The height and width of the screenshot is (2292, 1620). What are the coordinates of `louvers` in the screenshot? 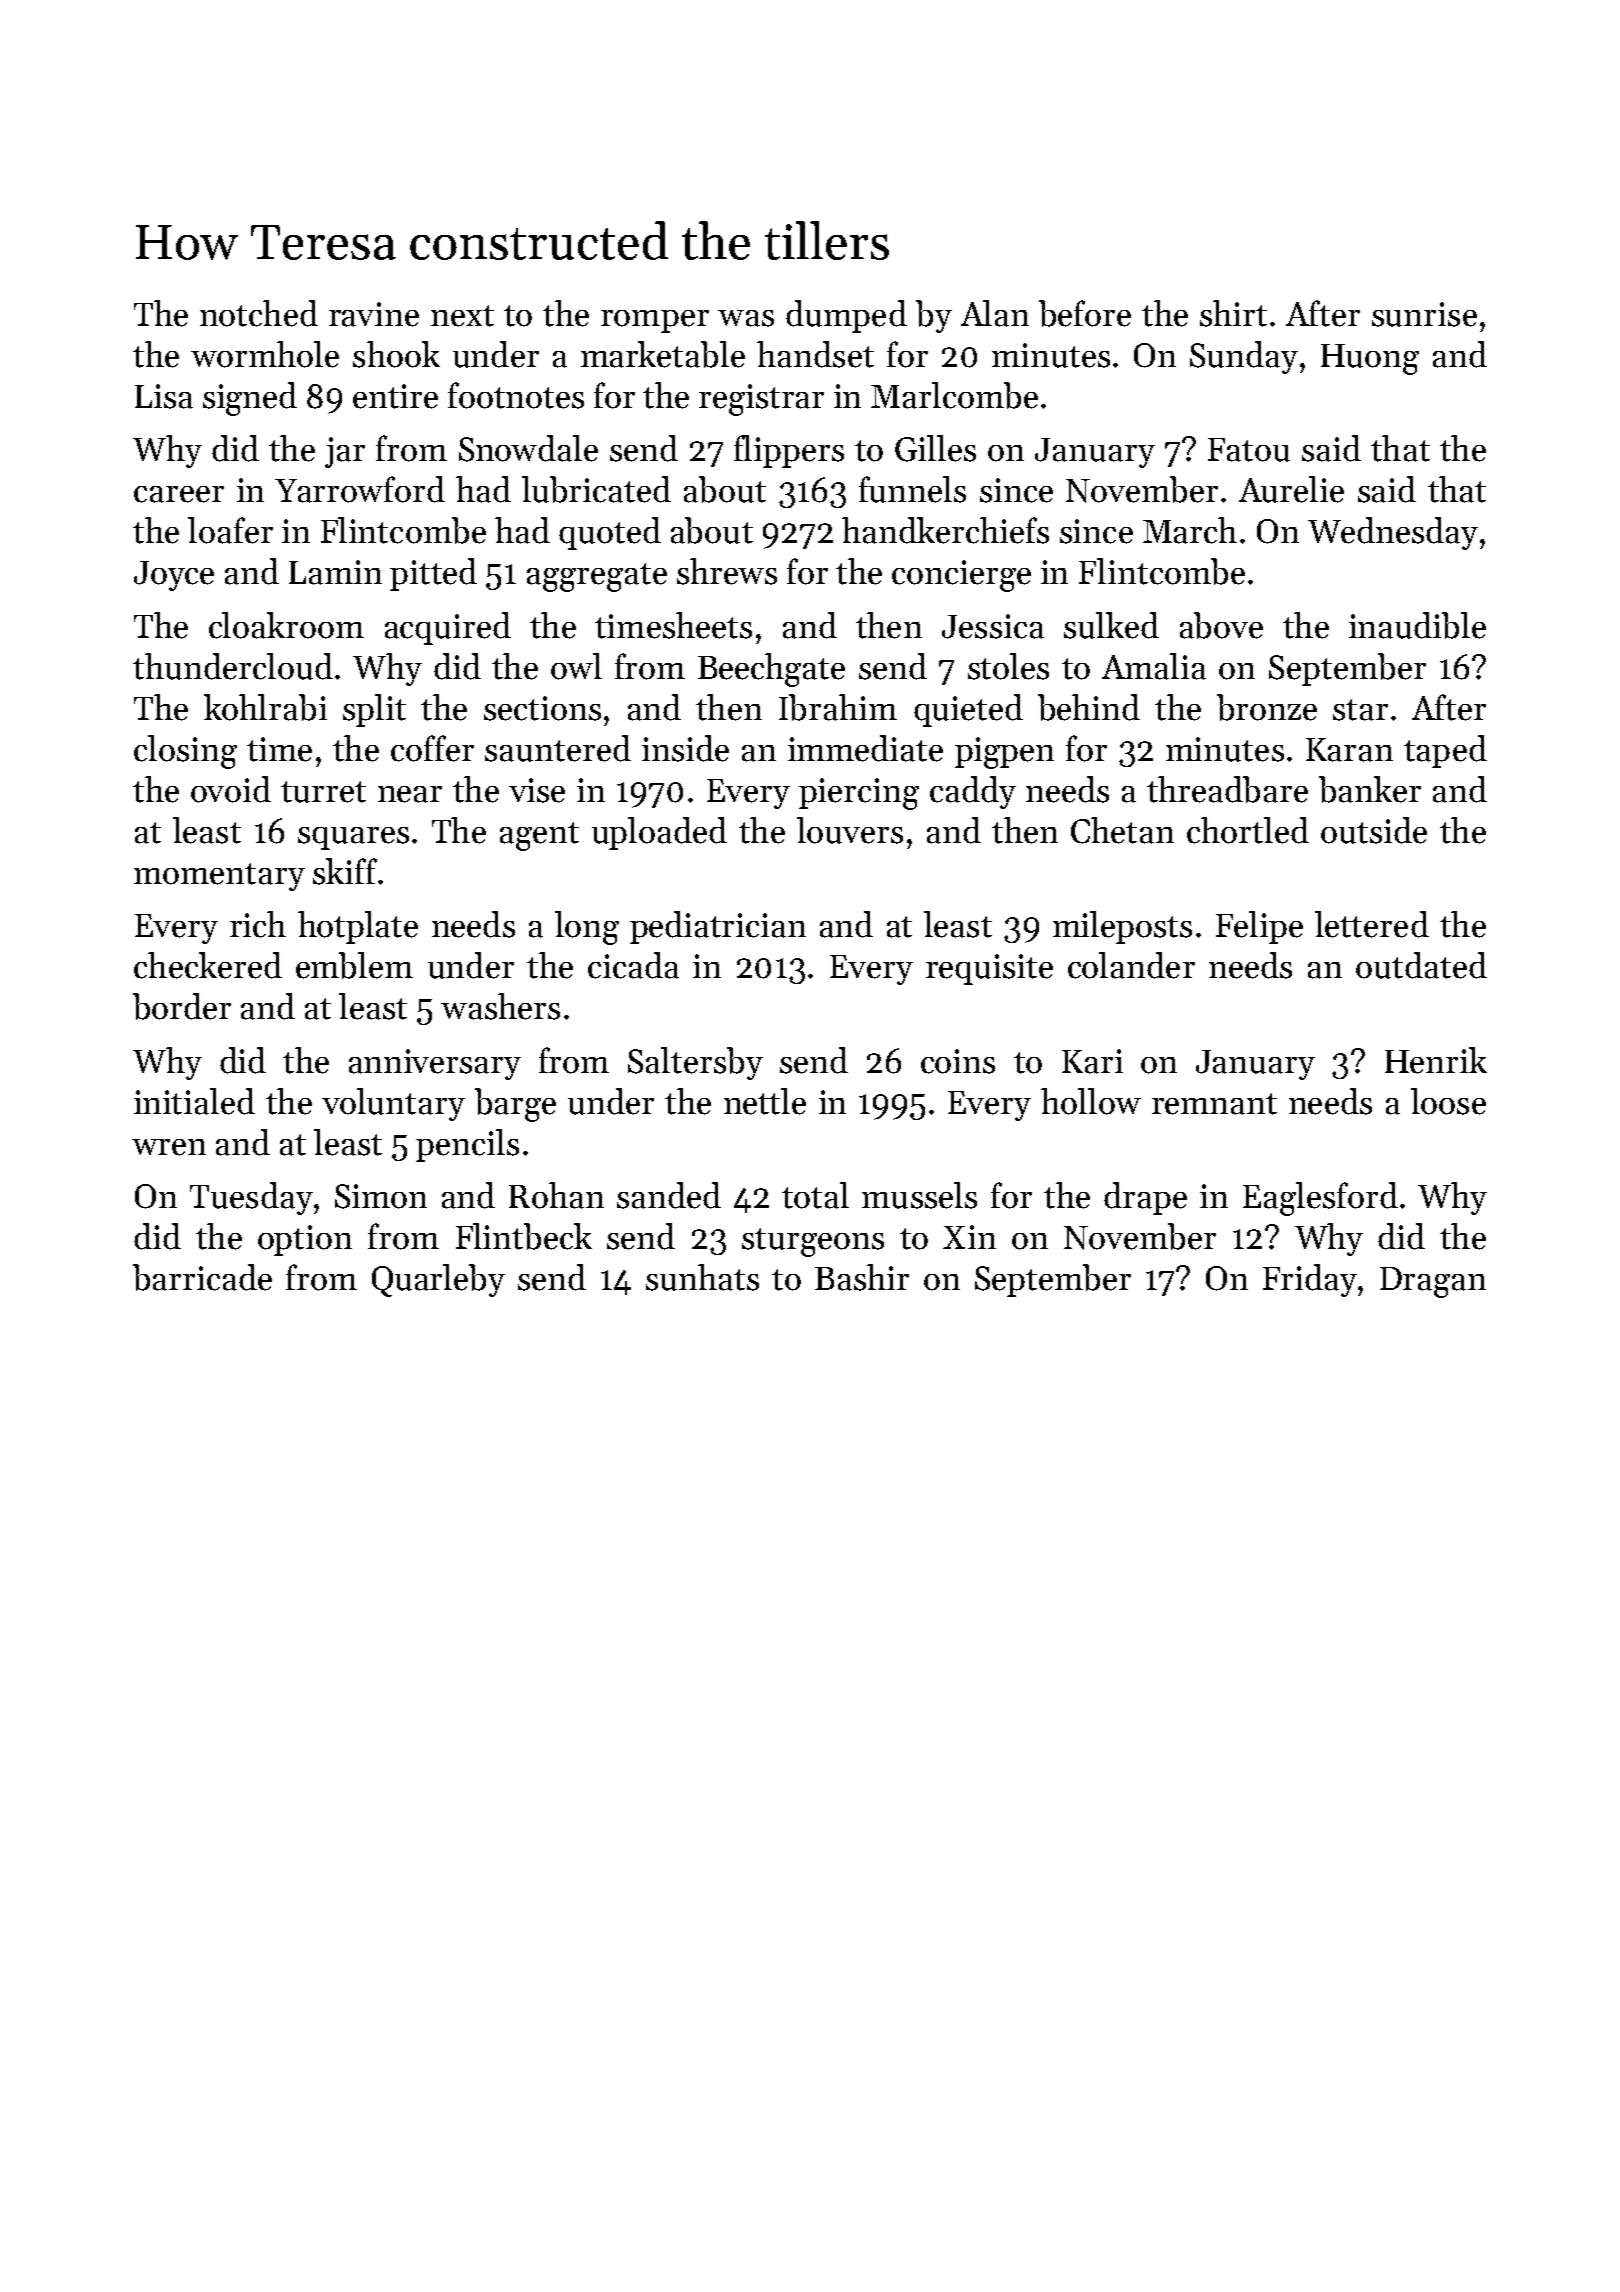 It's located at (850, 830).
